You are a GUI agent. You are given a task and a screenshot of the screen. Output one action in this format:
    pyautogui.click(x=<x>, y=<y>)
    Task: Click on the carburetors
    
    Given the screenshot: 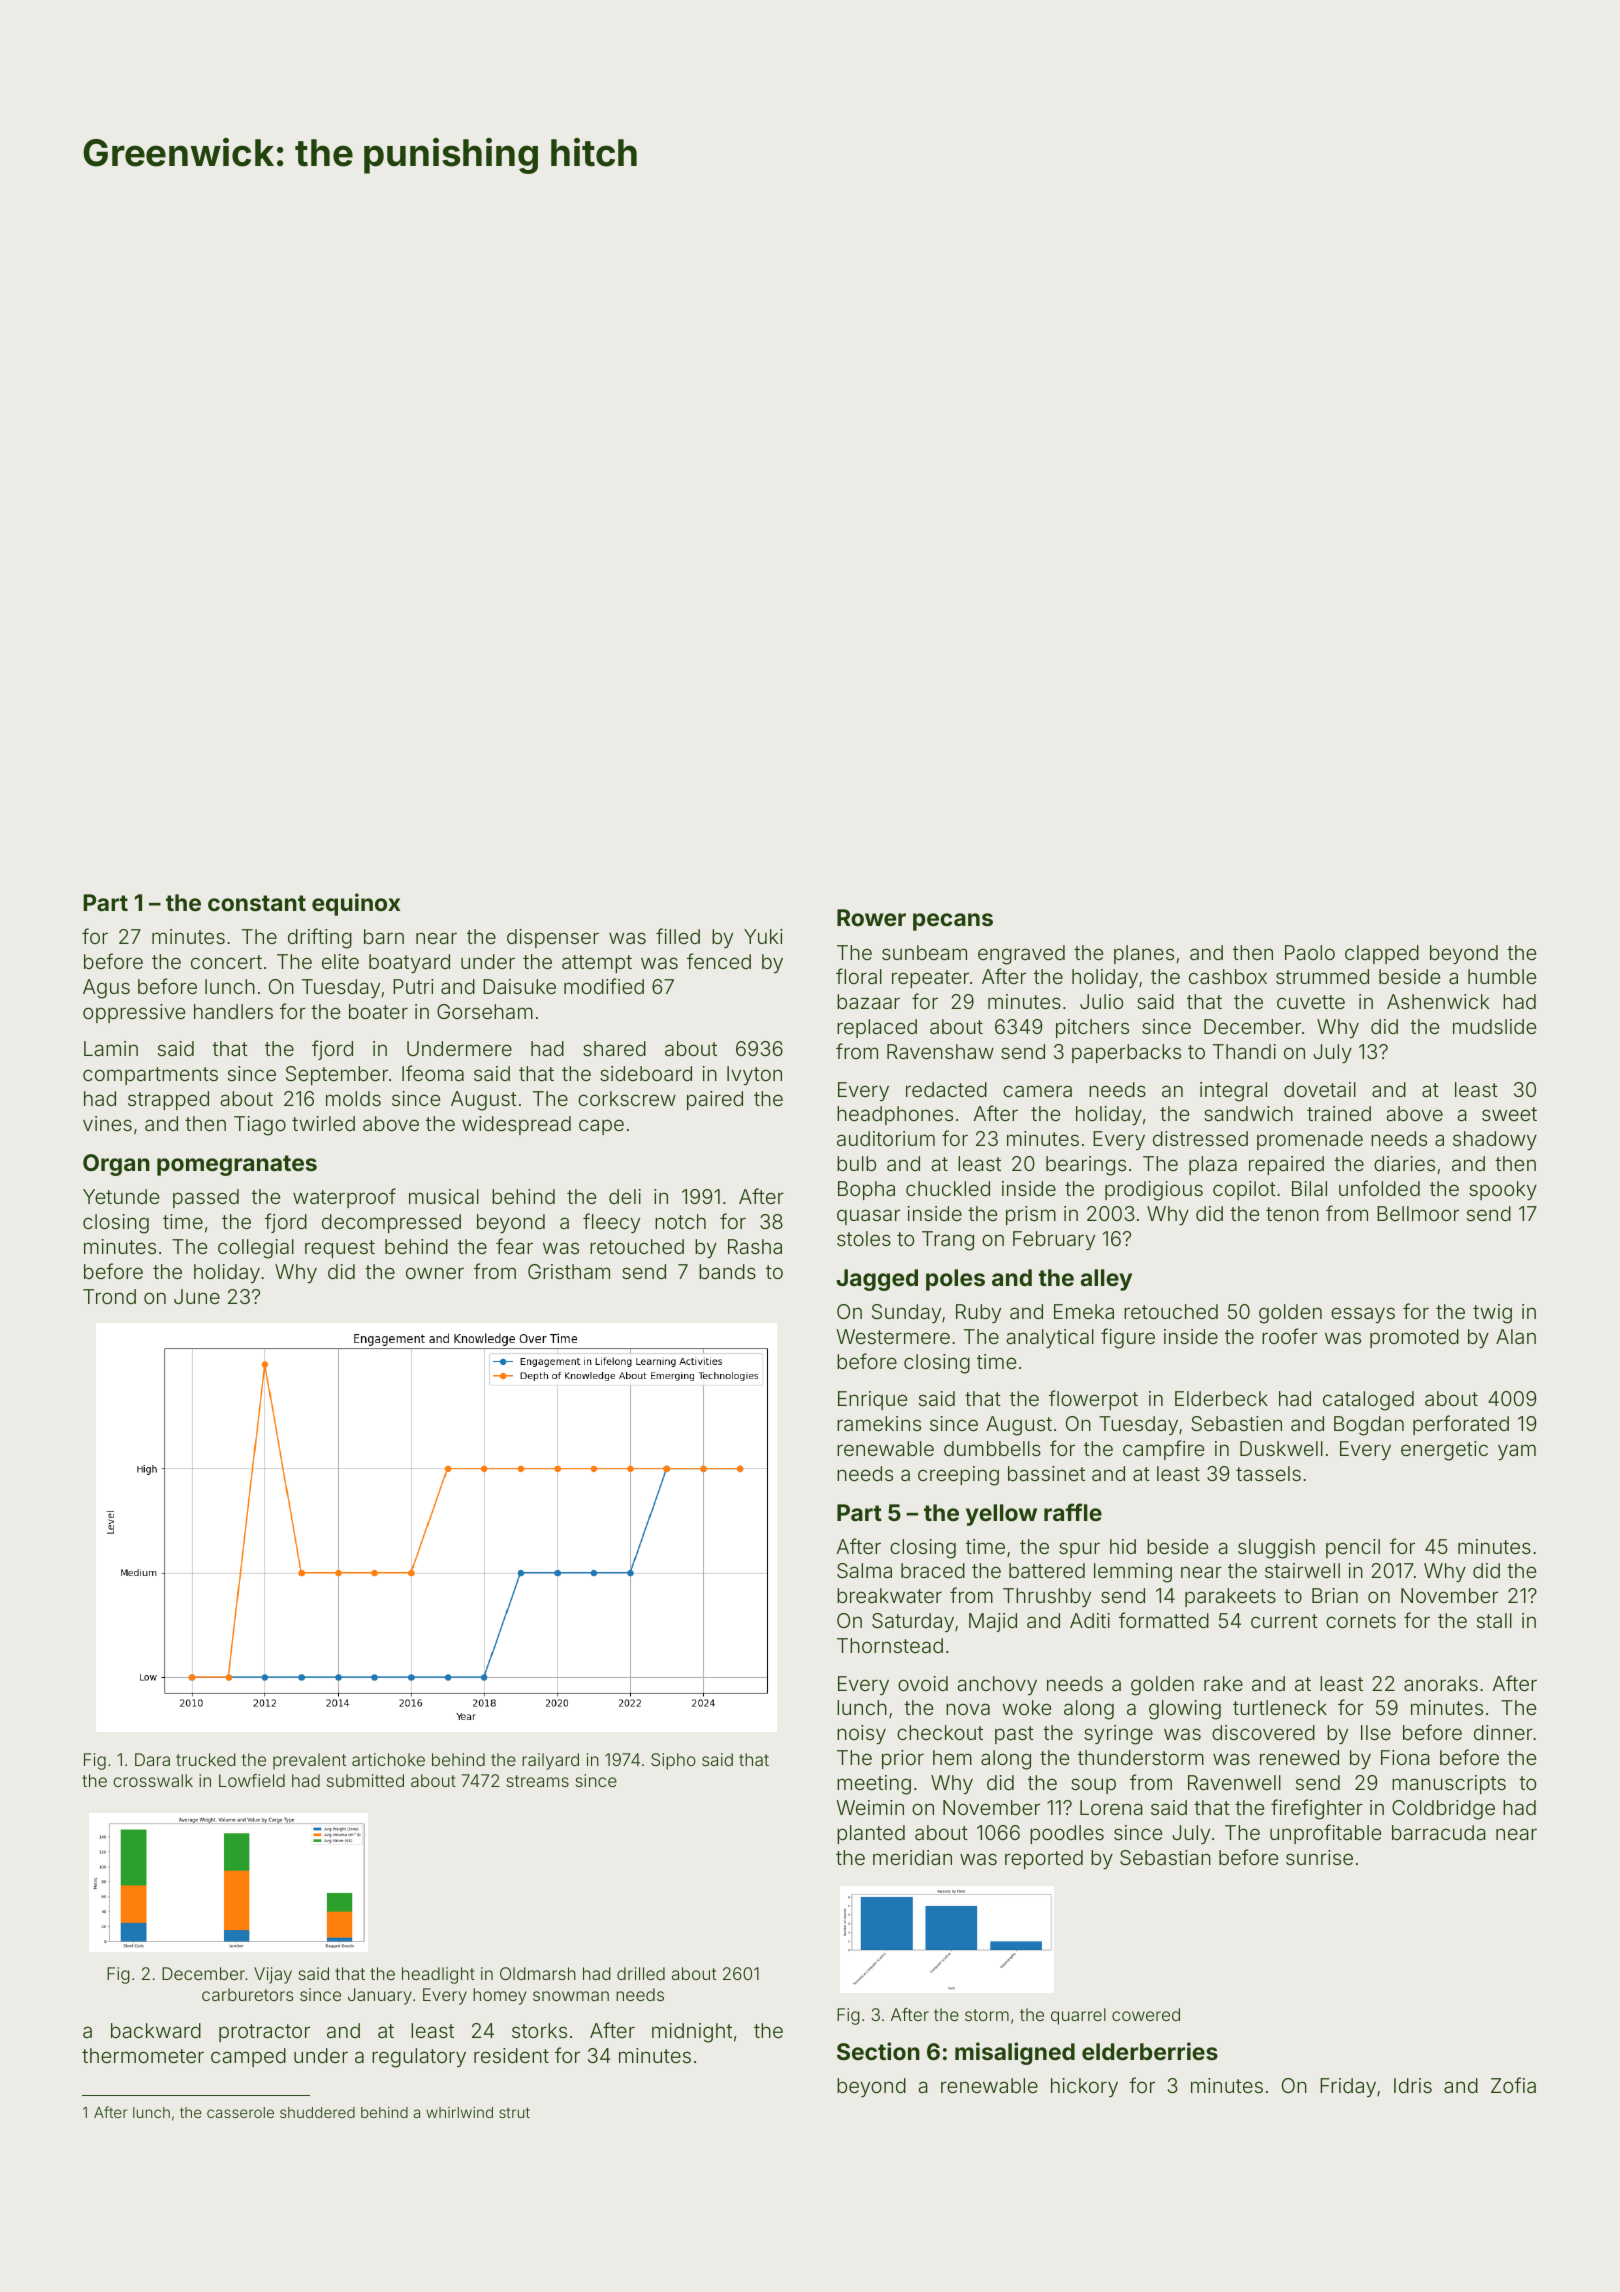 What is the action you would take?
    pyautogui.click(x=247, y=1994)
